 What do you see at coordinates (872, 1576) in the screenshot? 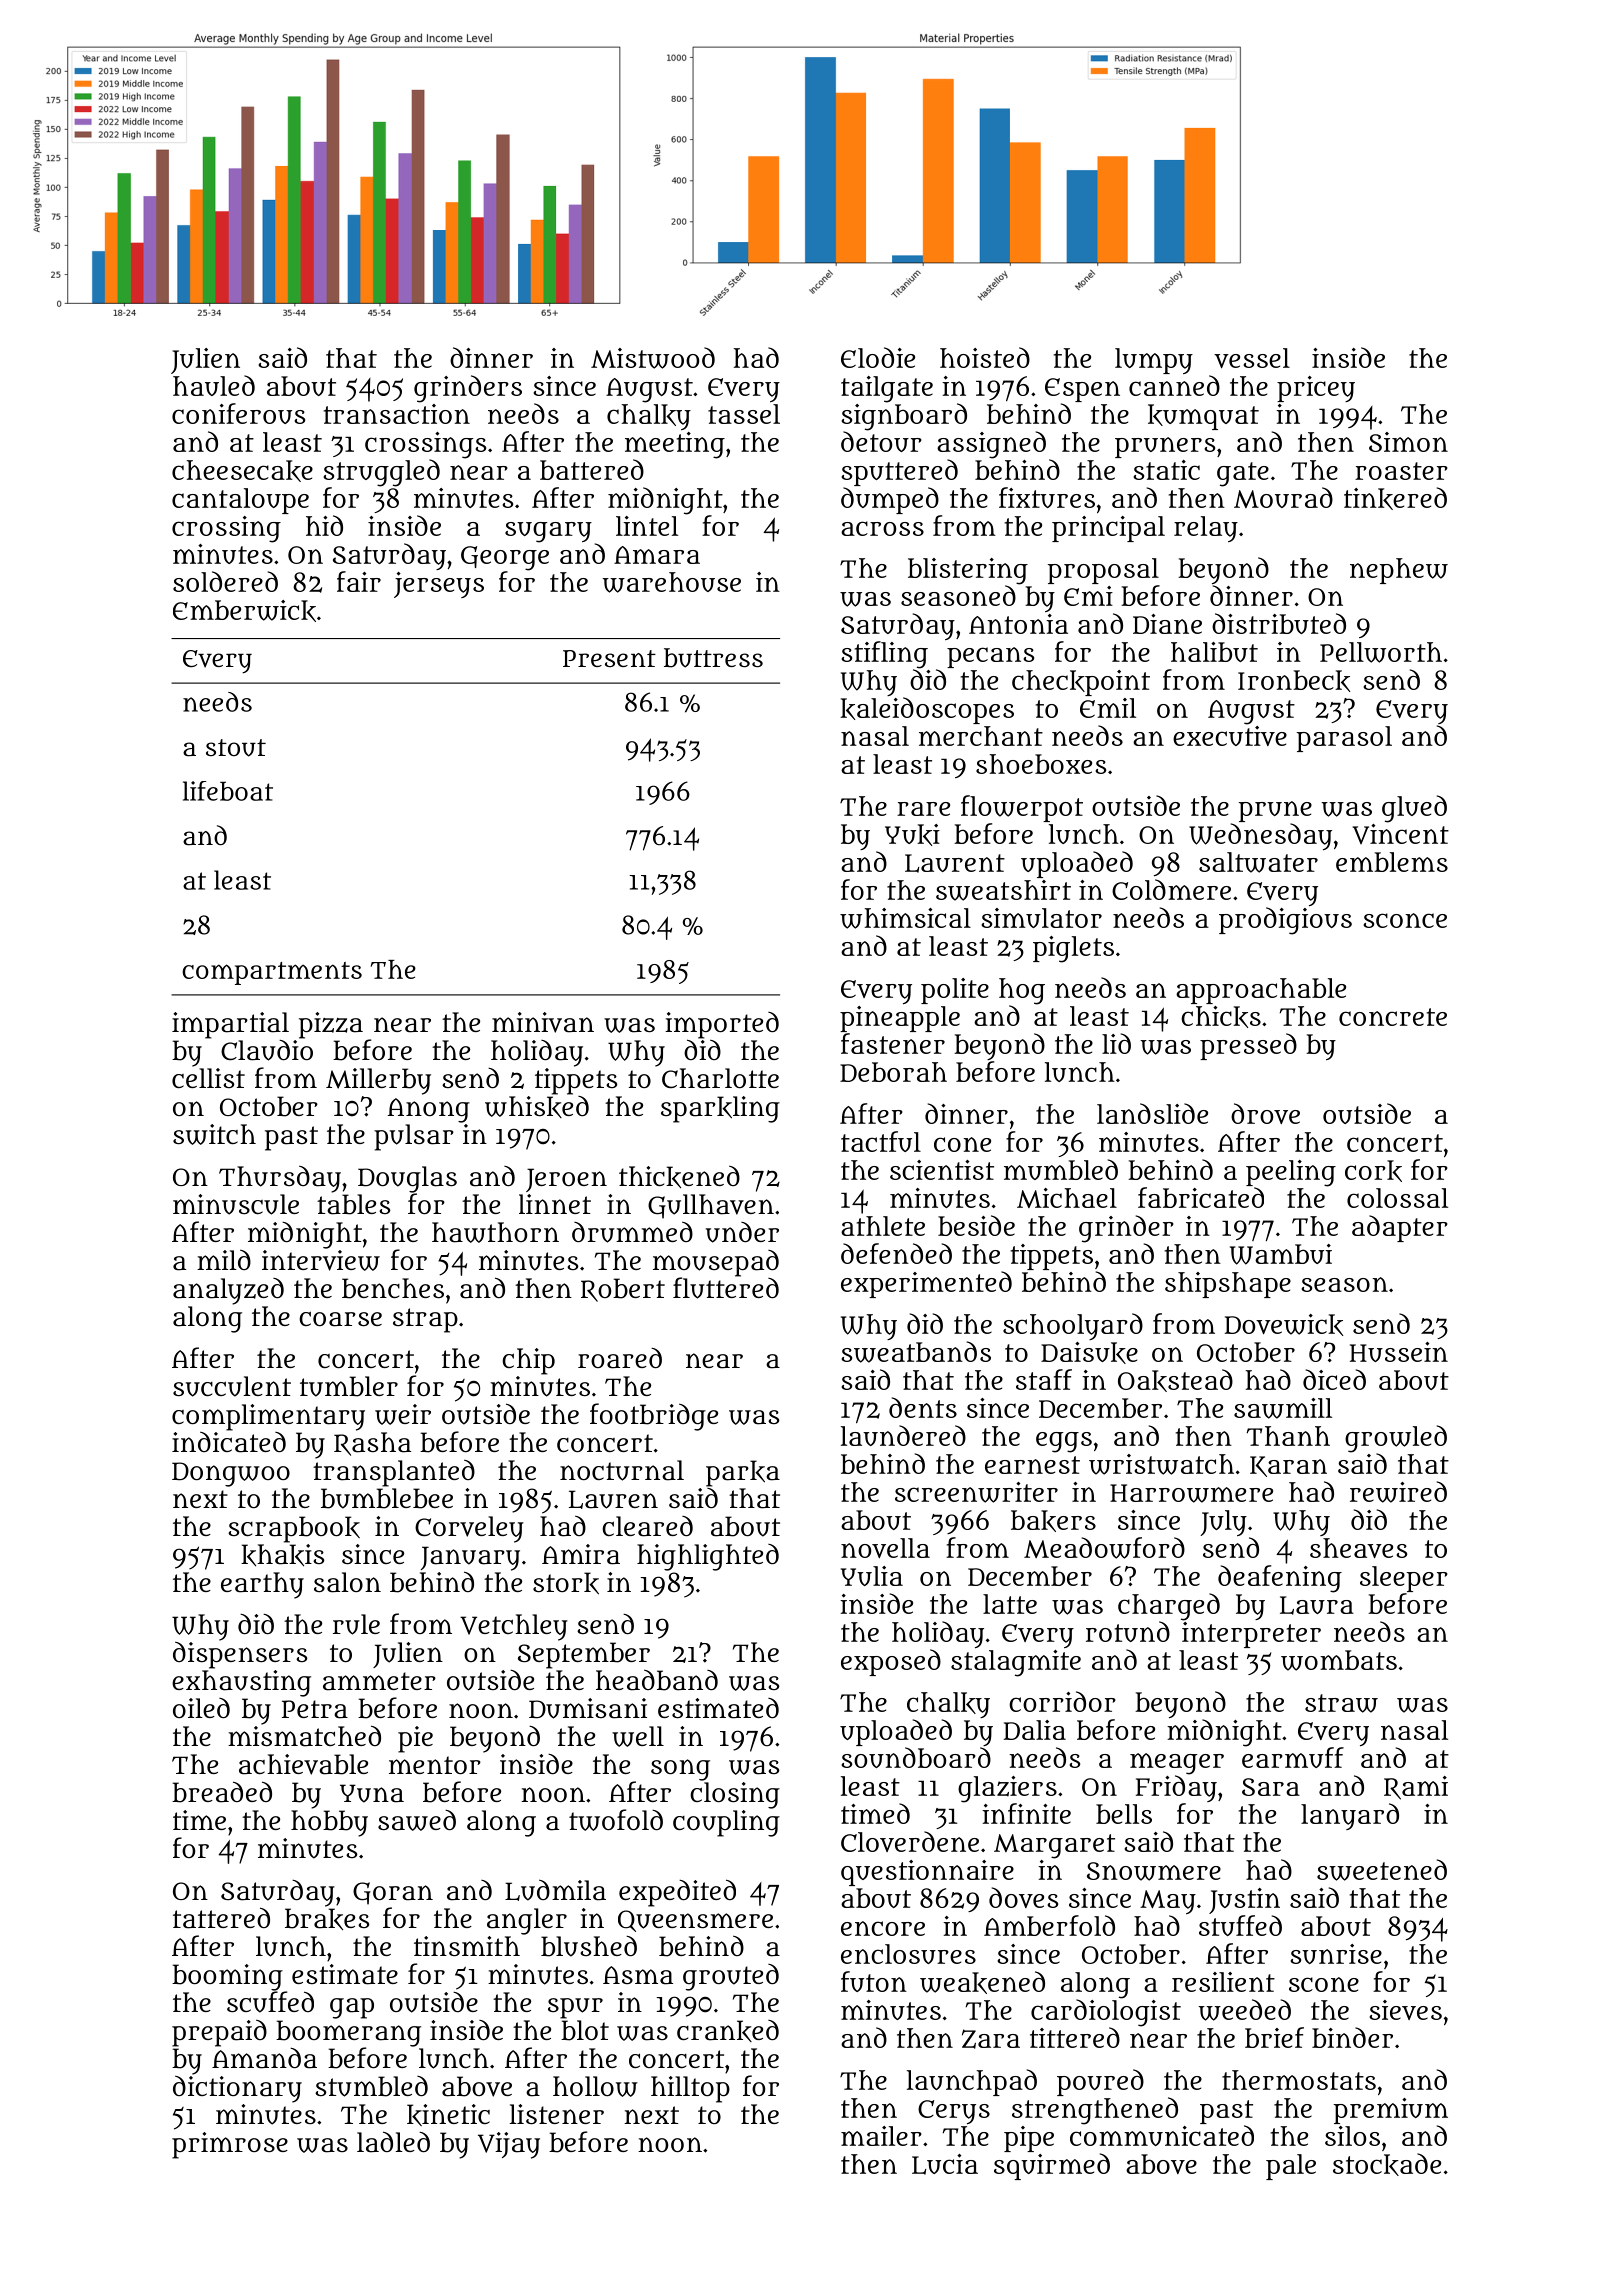
I see `Yulia` at bounding box center [872, 1576].
